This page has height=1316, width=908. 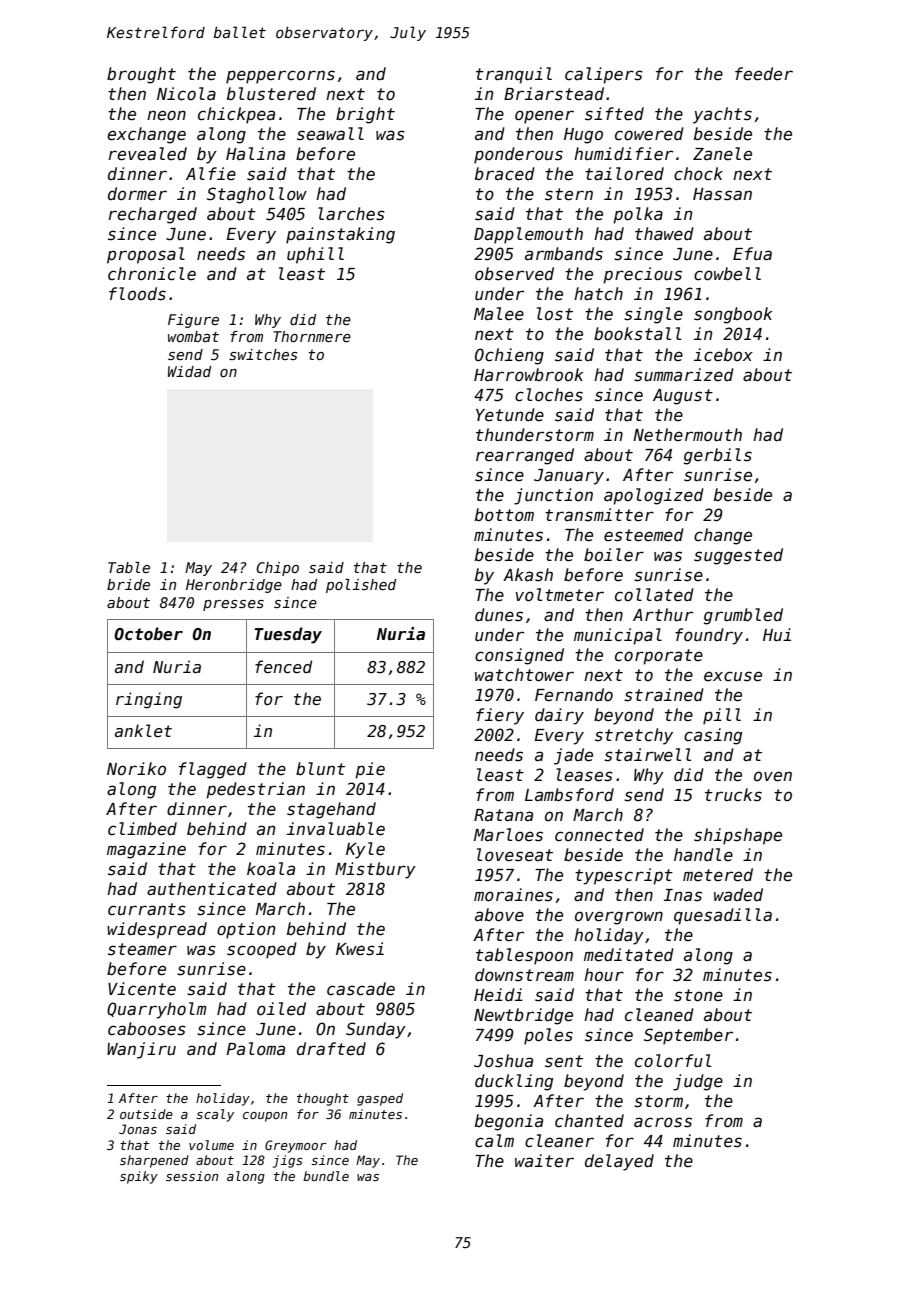 What do you see at coordinates (509, 356) in the page?
I see `Ochieng` at bounding box center [509, 356].
